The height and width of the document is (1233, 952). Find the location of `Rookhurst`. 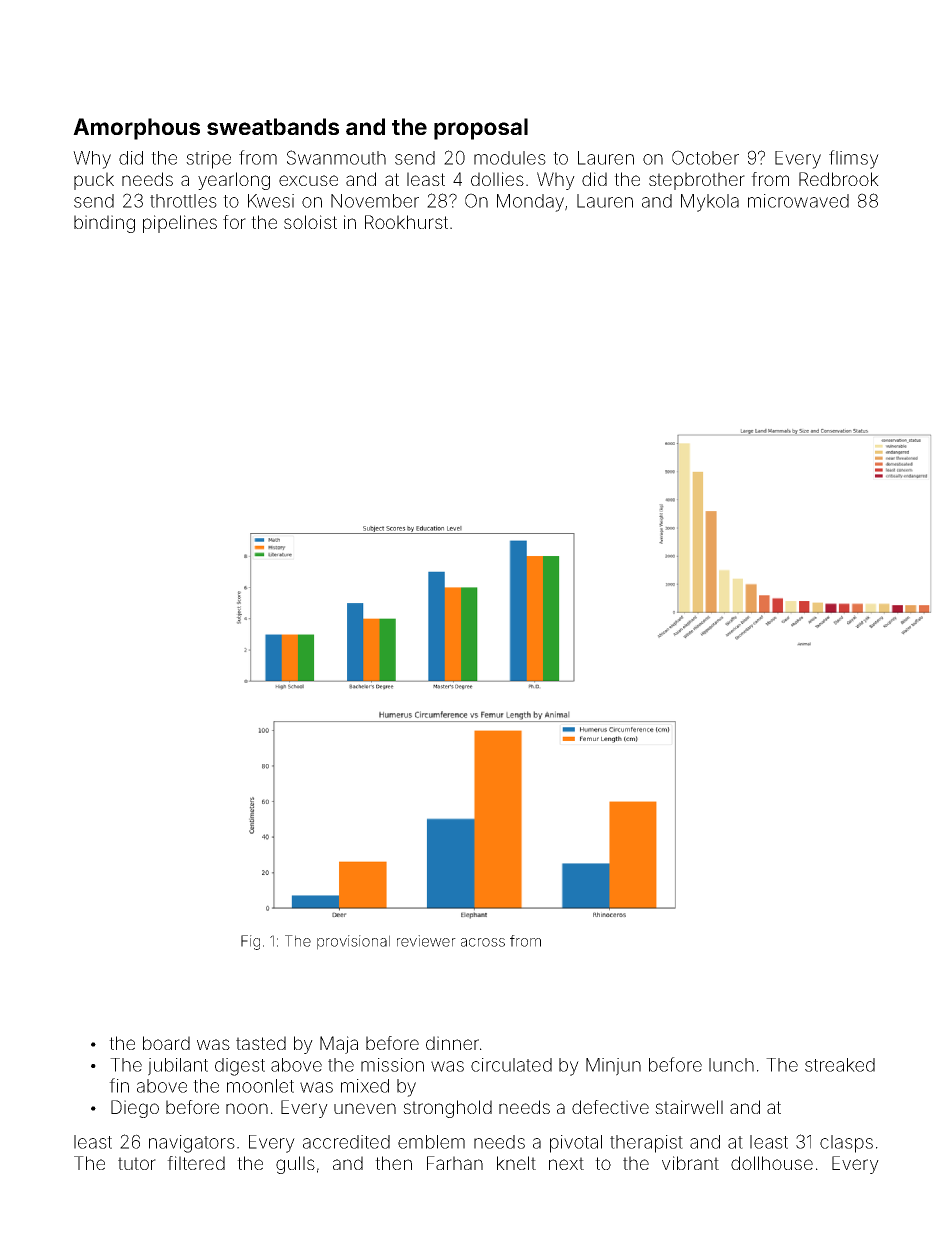

Rookhurst is located at coordinates (406, 222).
